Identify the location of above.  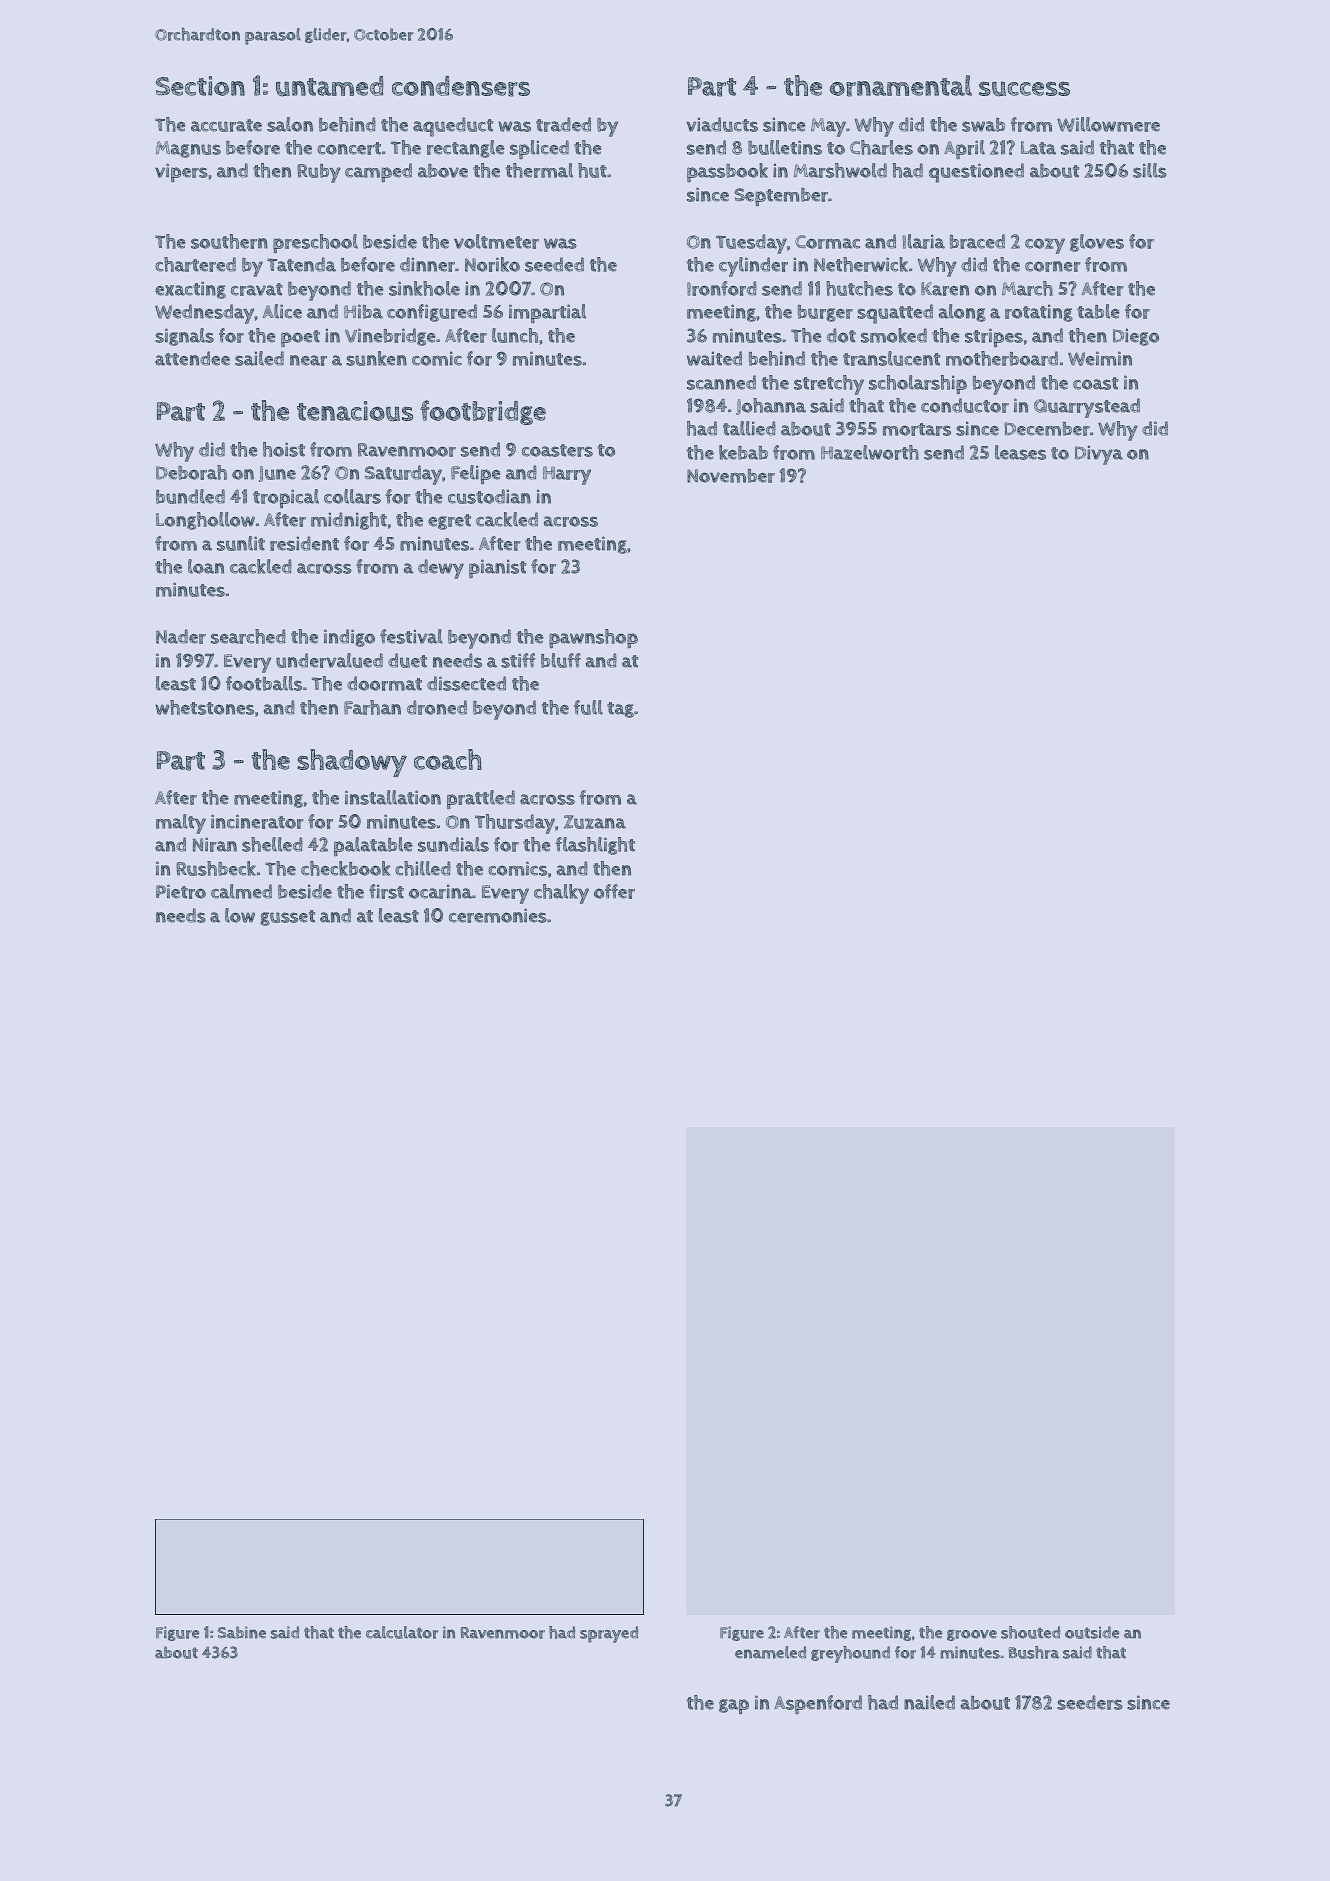
(443, 171).
